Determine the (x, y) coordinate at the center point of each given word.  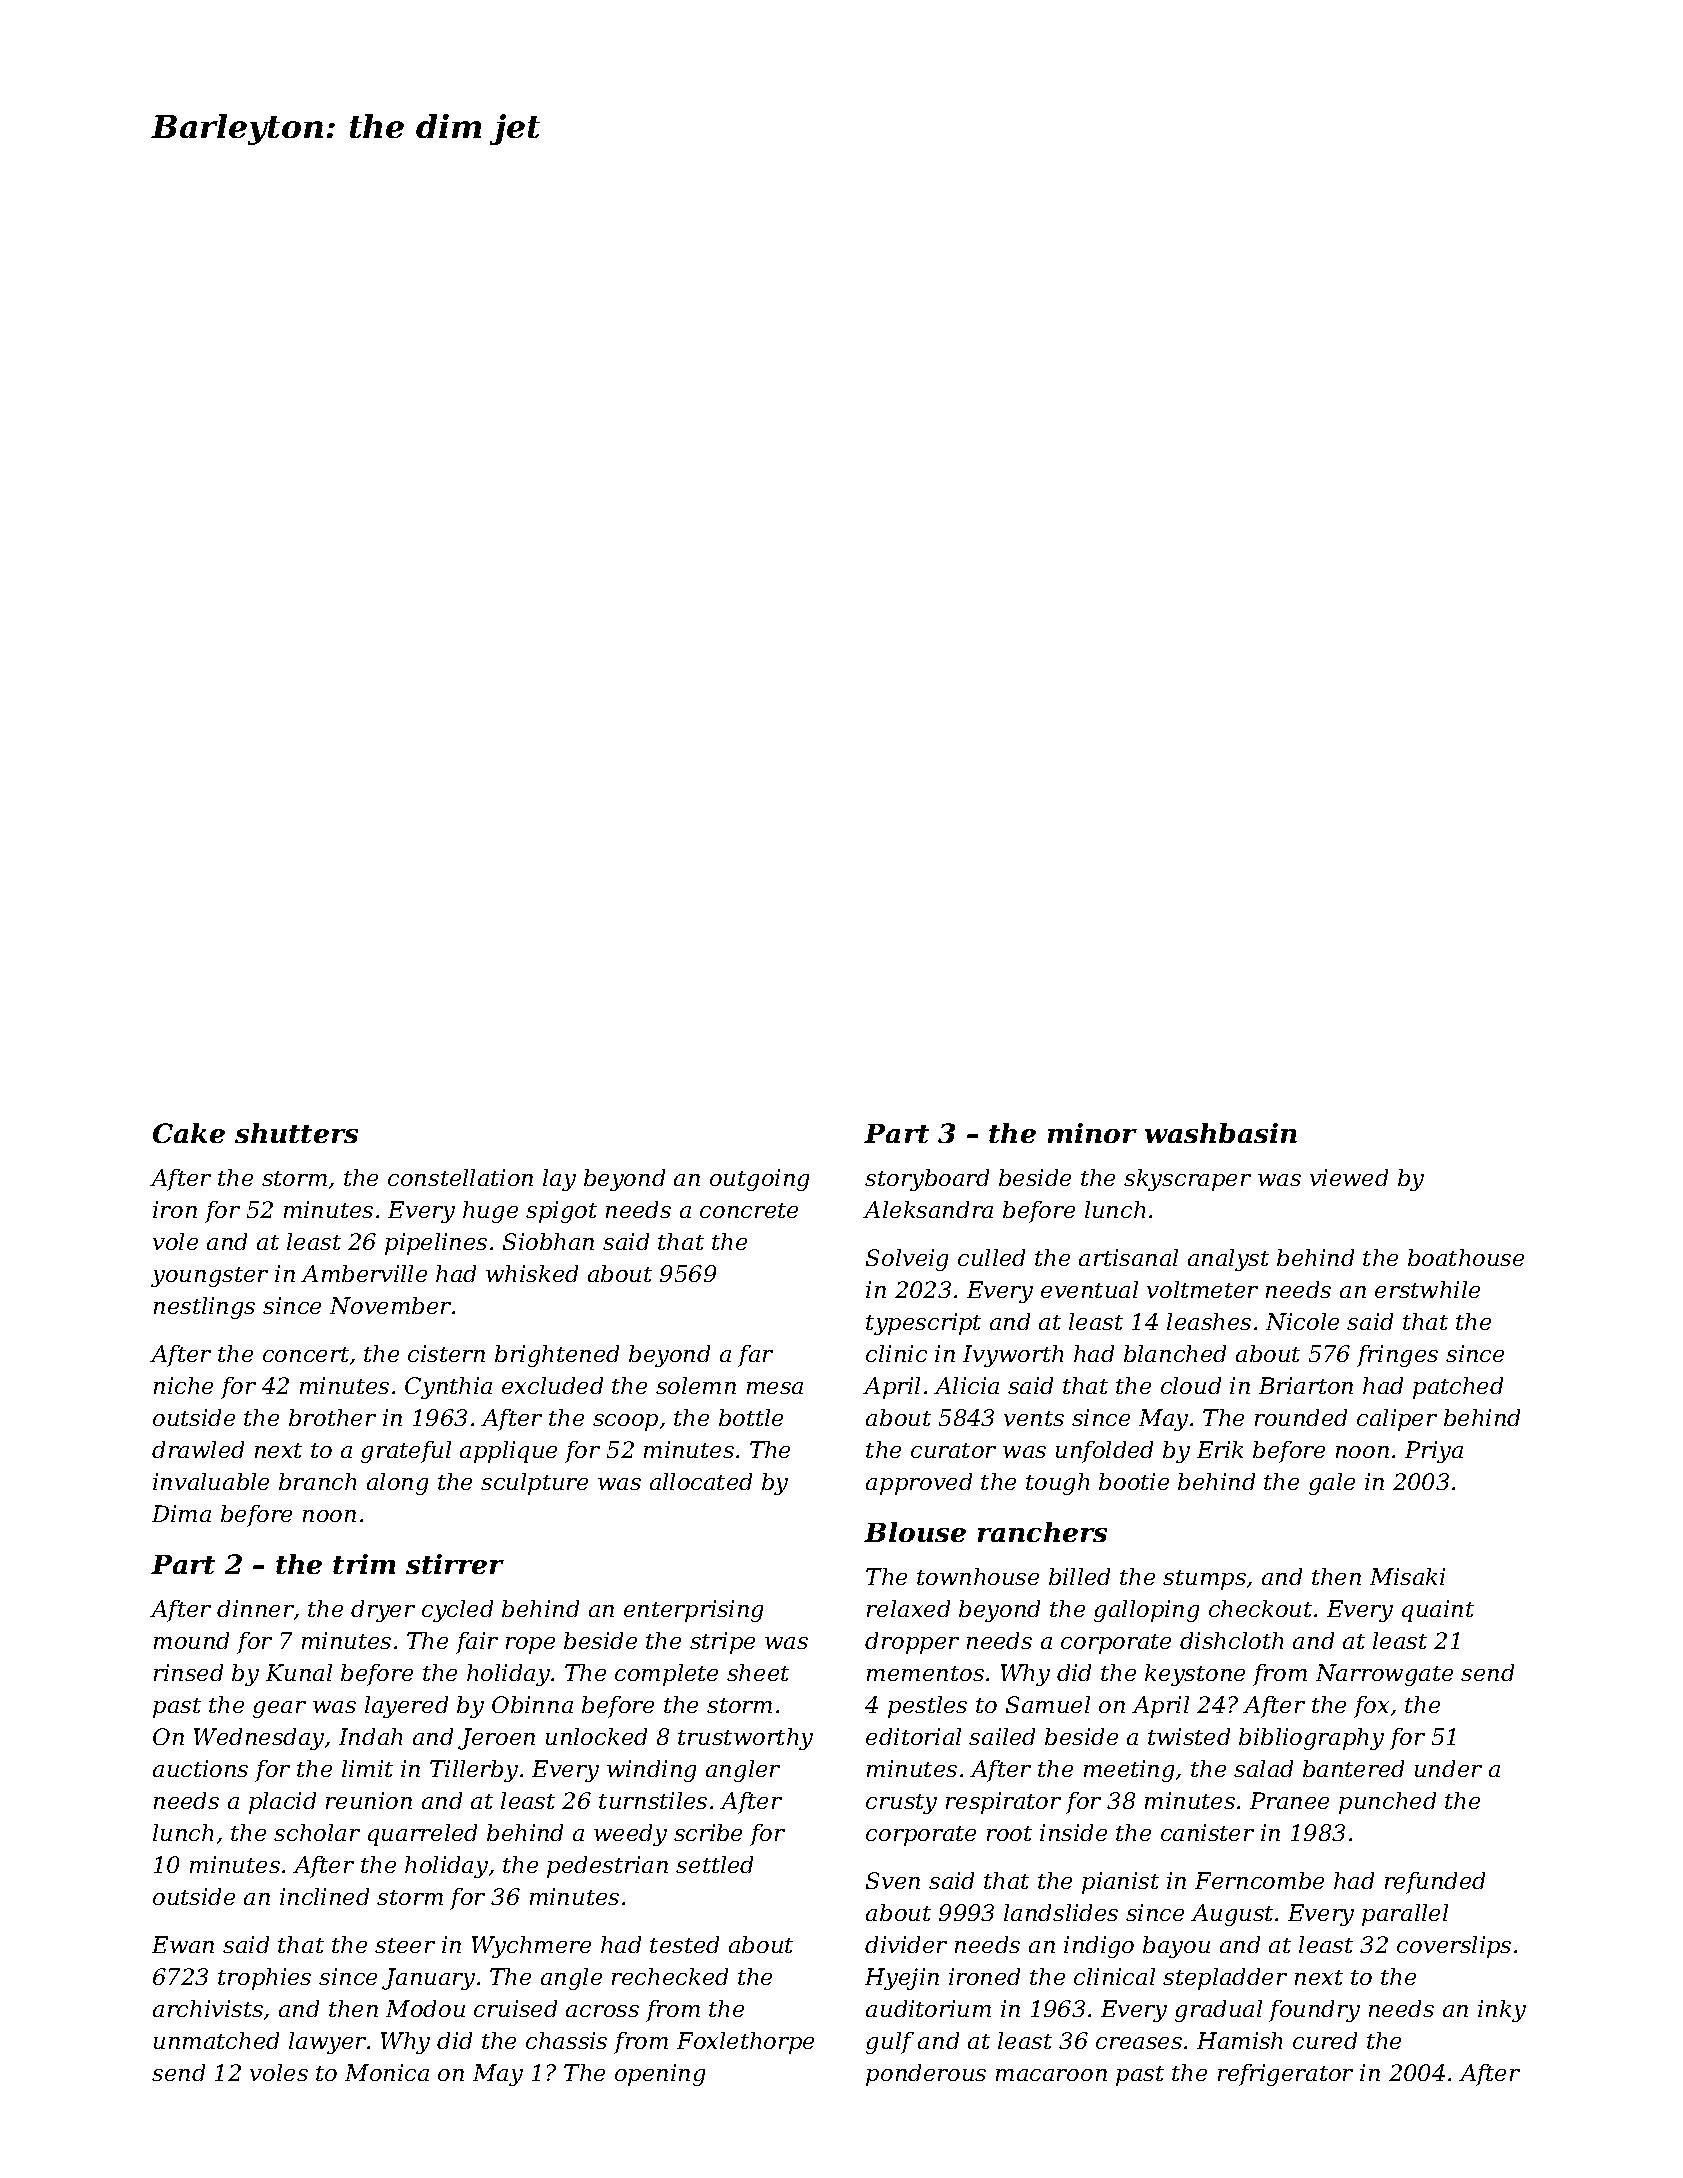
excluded (552, 1385)
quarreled (422, 1835)
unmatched (216, 2040)
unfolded (1104, 1452)
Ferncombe (1259, 1880)
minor (1092, 1133)
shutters (296, 1133)
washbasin (1221, 1133)
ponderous (926, 2075)
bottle (751, 1417)
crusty (901, 1804)
